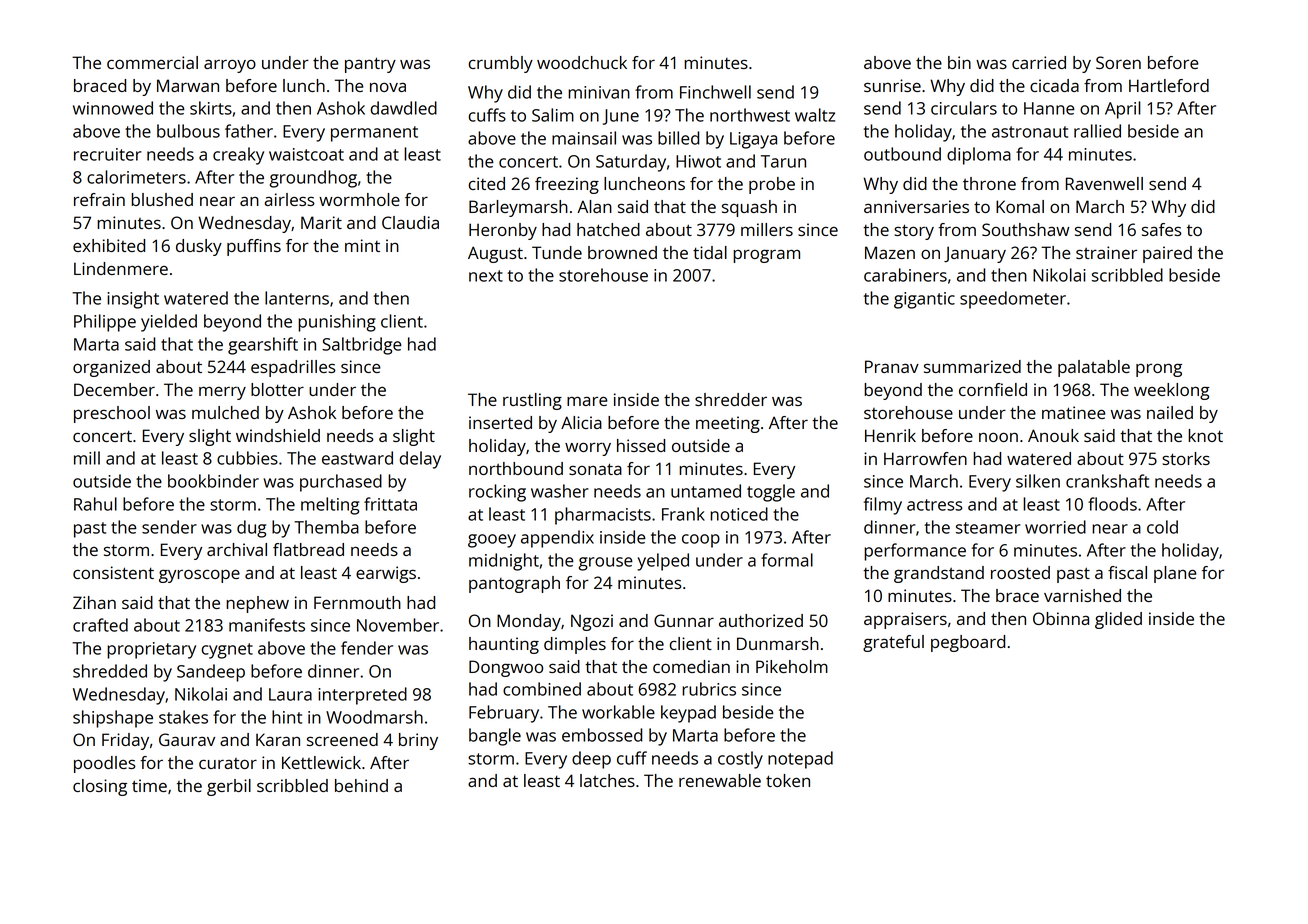 The width and height of the screenshot is (1308, 924). What do you see at coordinates (277, 389) in the screenshot?
I see `blotter` at bounding box center [277, 389].
